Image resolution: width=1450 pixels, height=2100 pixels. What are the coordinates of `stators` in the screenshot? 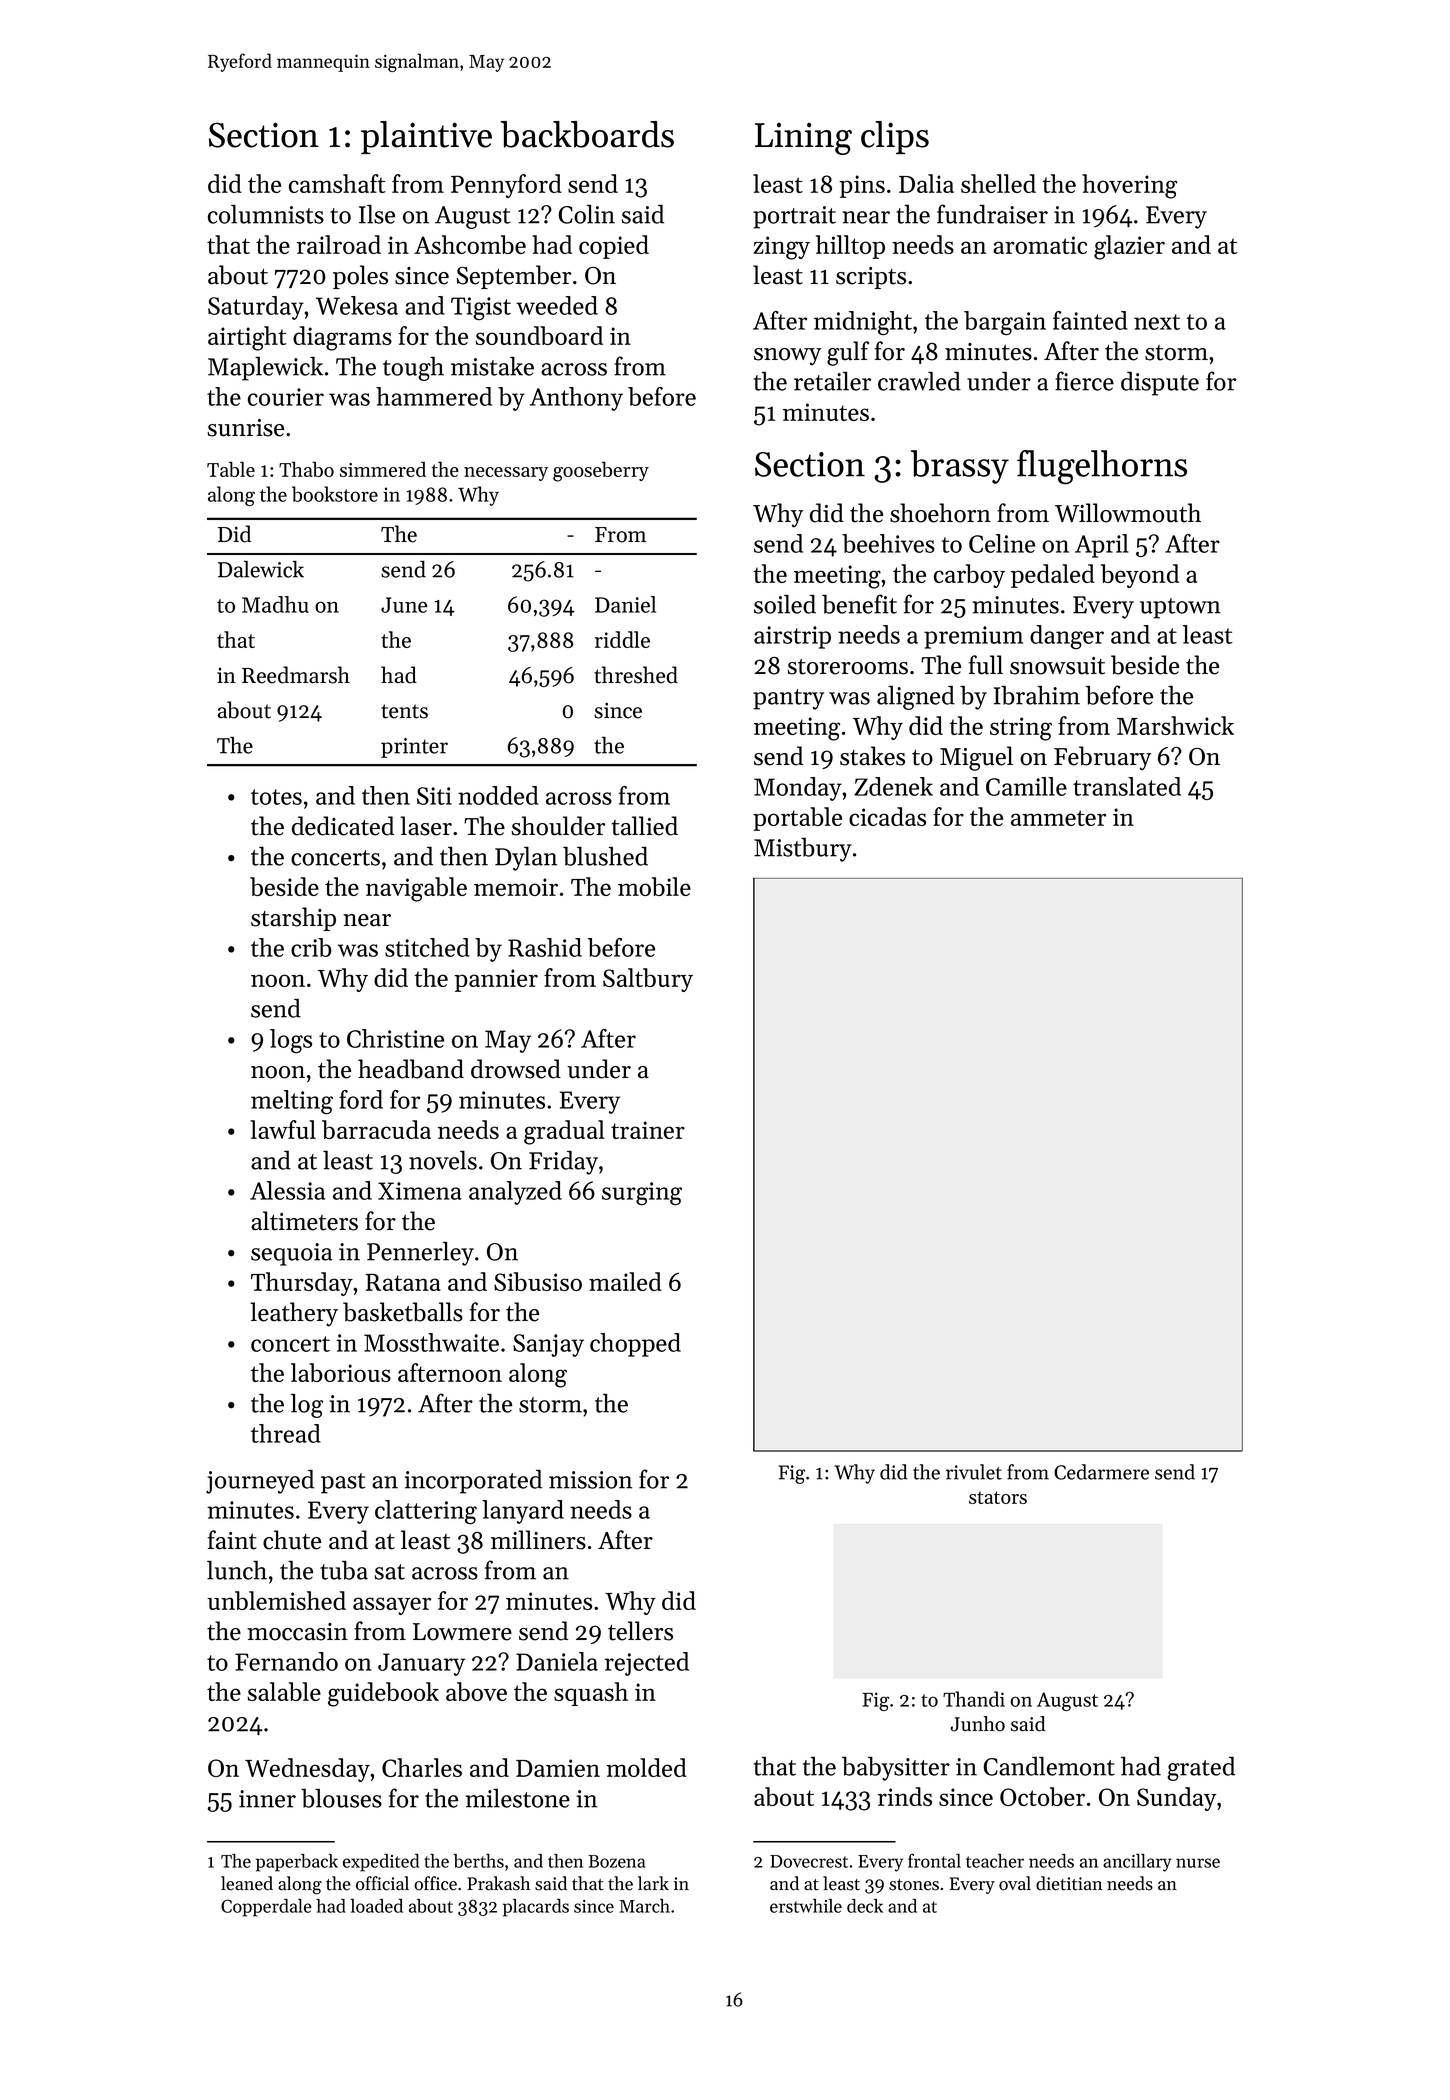 It's located at (998, 1497).
